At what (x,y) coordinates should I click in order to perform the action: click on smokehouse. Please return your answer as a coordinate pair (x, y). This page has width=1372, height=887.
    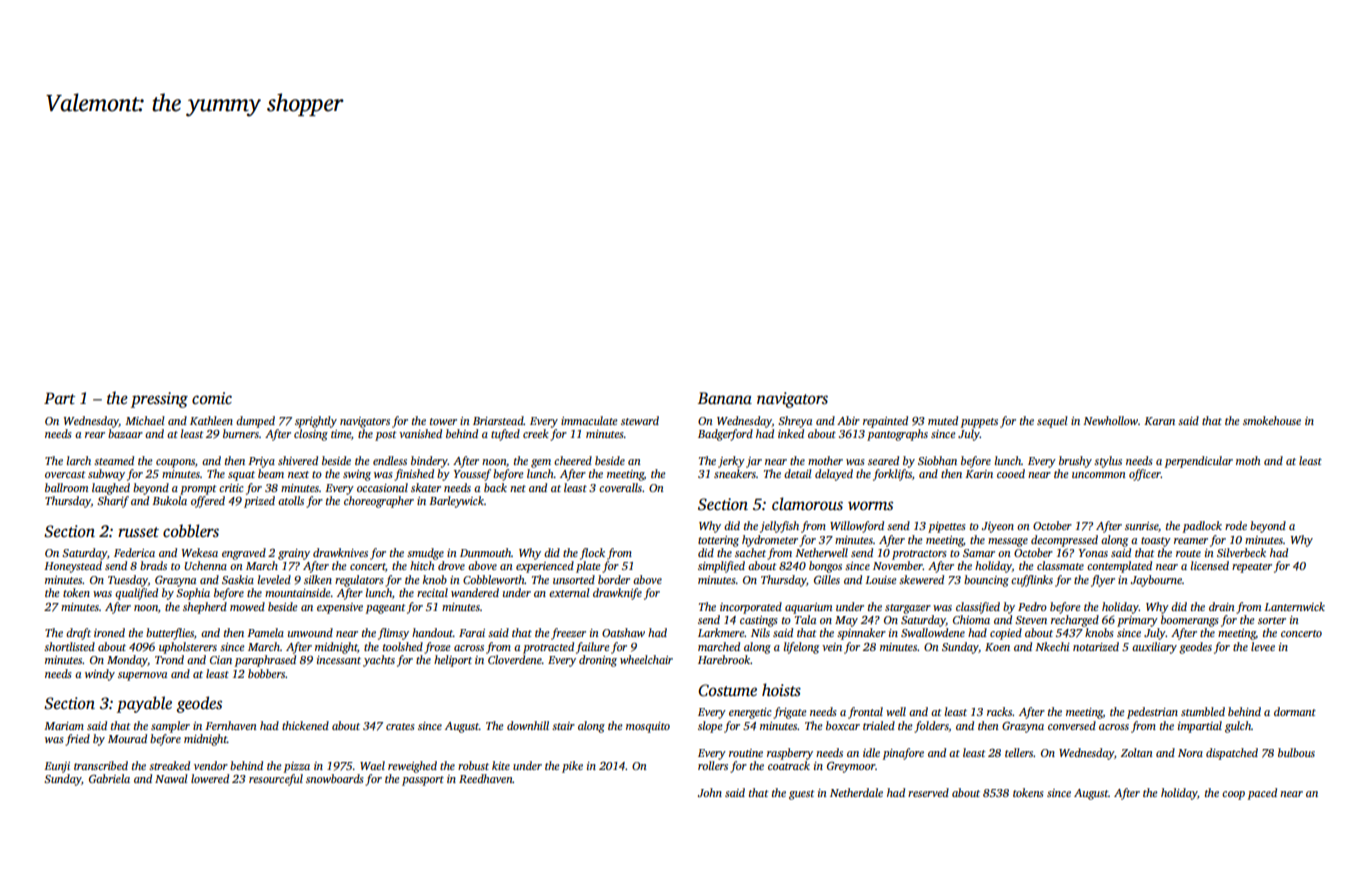
    Looking at the image, I should click on (1272, 420).
